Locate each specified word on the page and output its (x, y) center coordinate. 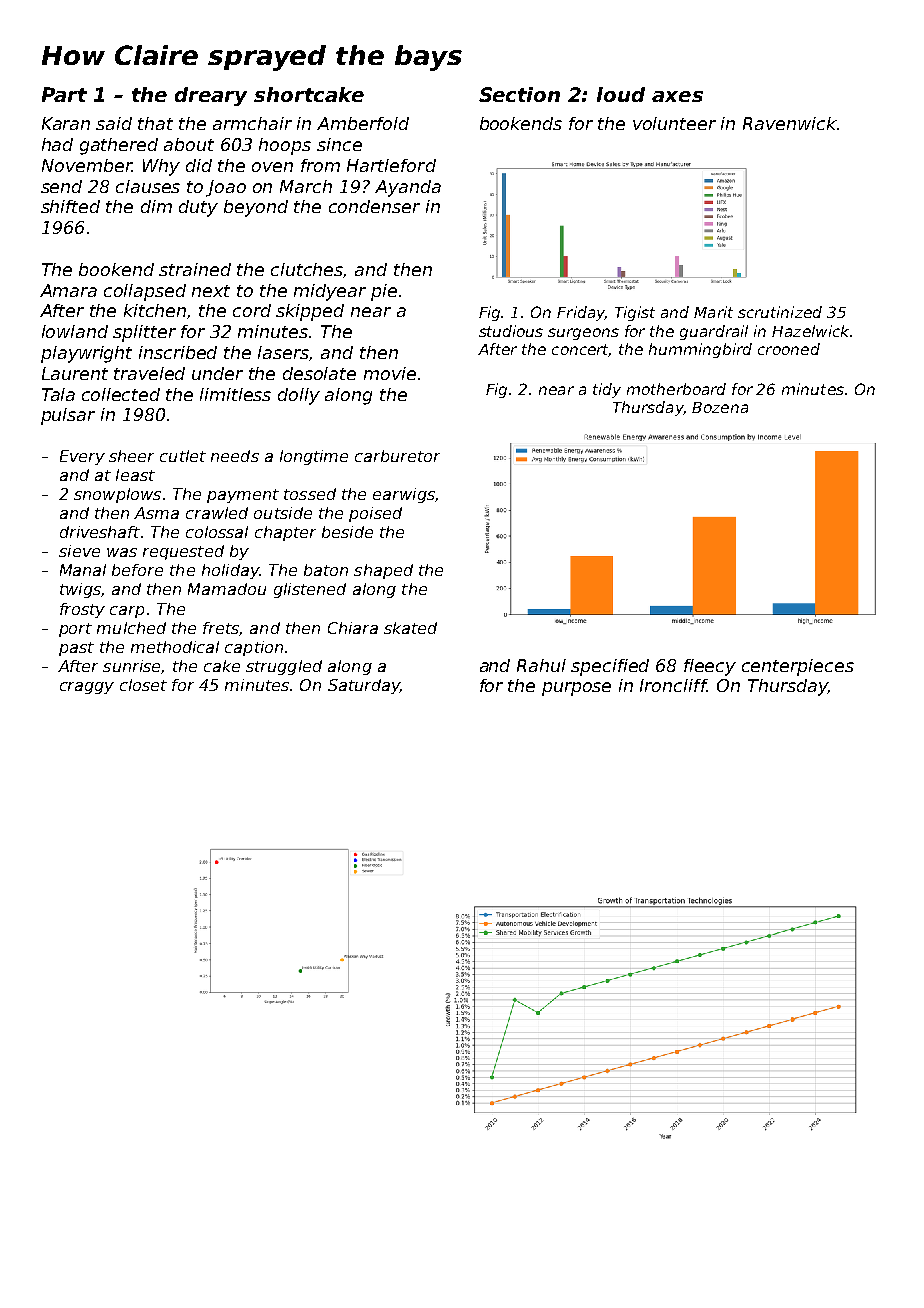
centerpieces (798, 667)
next (211, 291)
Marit (713, 312)
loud (621, 94)
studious (511, 331)
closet (143, 685)
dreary (211, 96)
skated (410, 628)
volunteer (674, 123)
